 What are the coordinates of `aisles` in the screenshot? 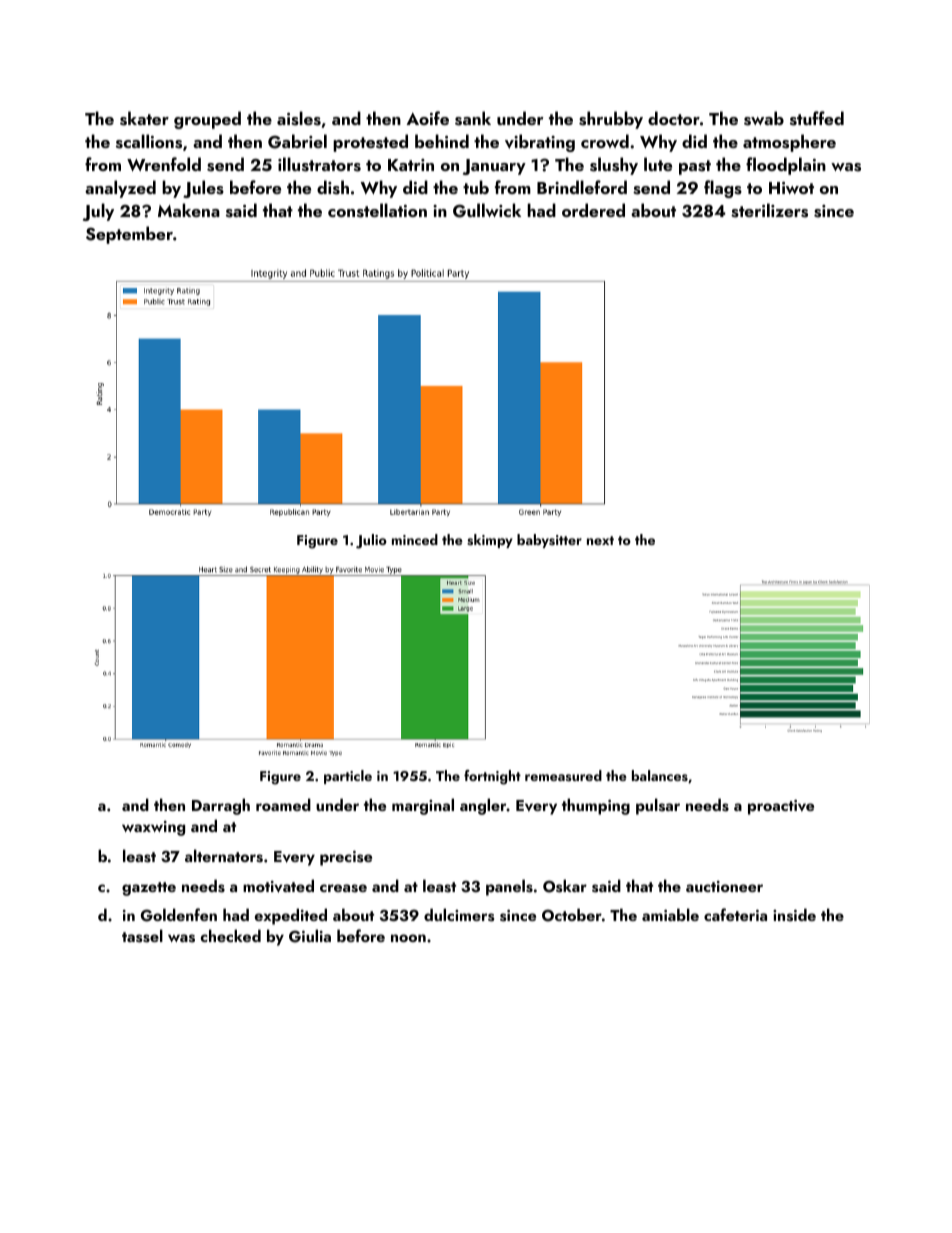 It's located at (299, 118).
